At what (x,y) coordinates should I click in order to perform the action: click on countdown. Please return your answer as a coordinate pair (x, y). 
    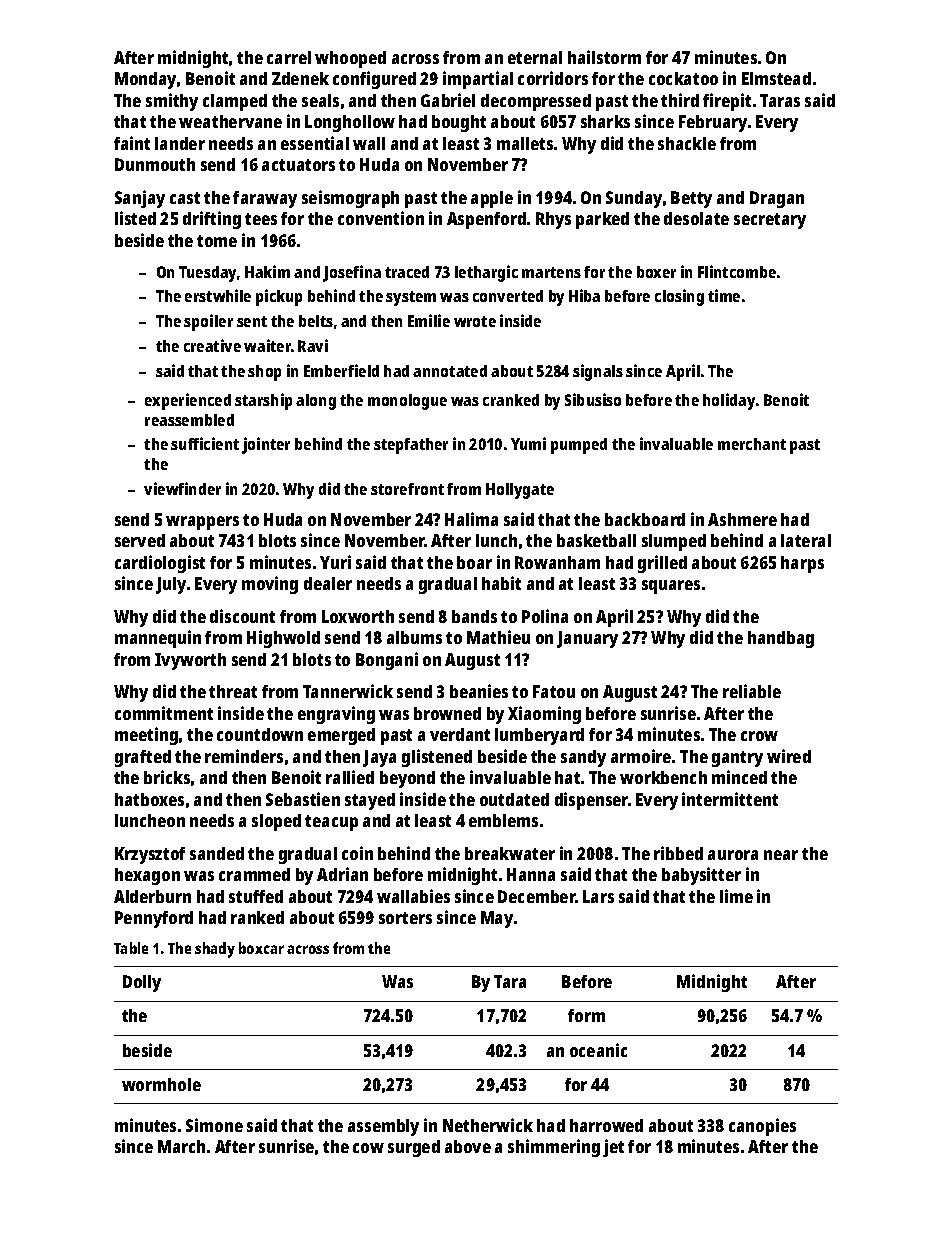
    Looking at the image, I should click on (260, 734).
